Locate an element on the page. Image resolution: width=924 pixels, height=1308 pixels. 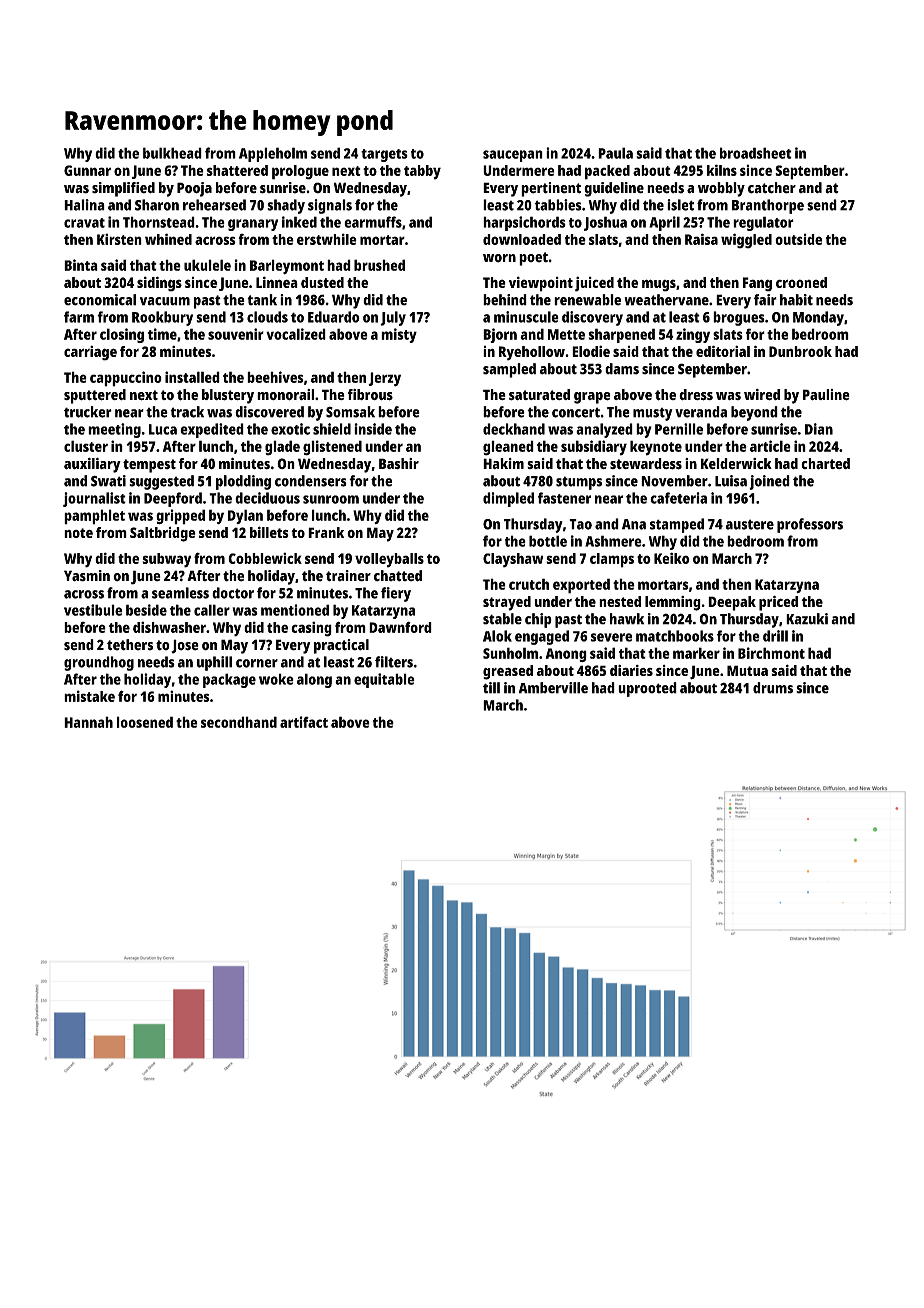
catcher is located at coordinates (772, 188).
